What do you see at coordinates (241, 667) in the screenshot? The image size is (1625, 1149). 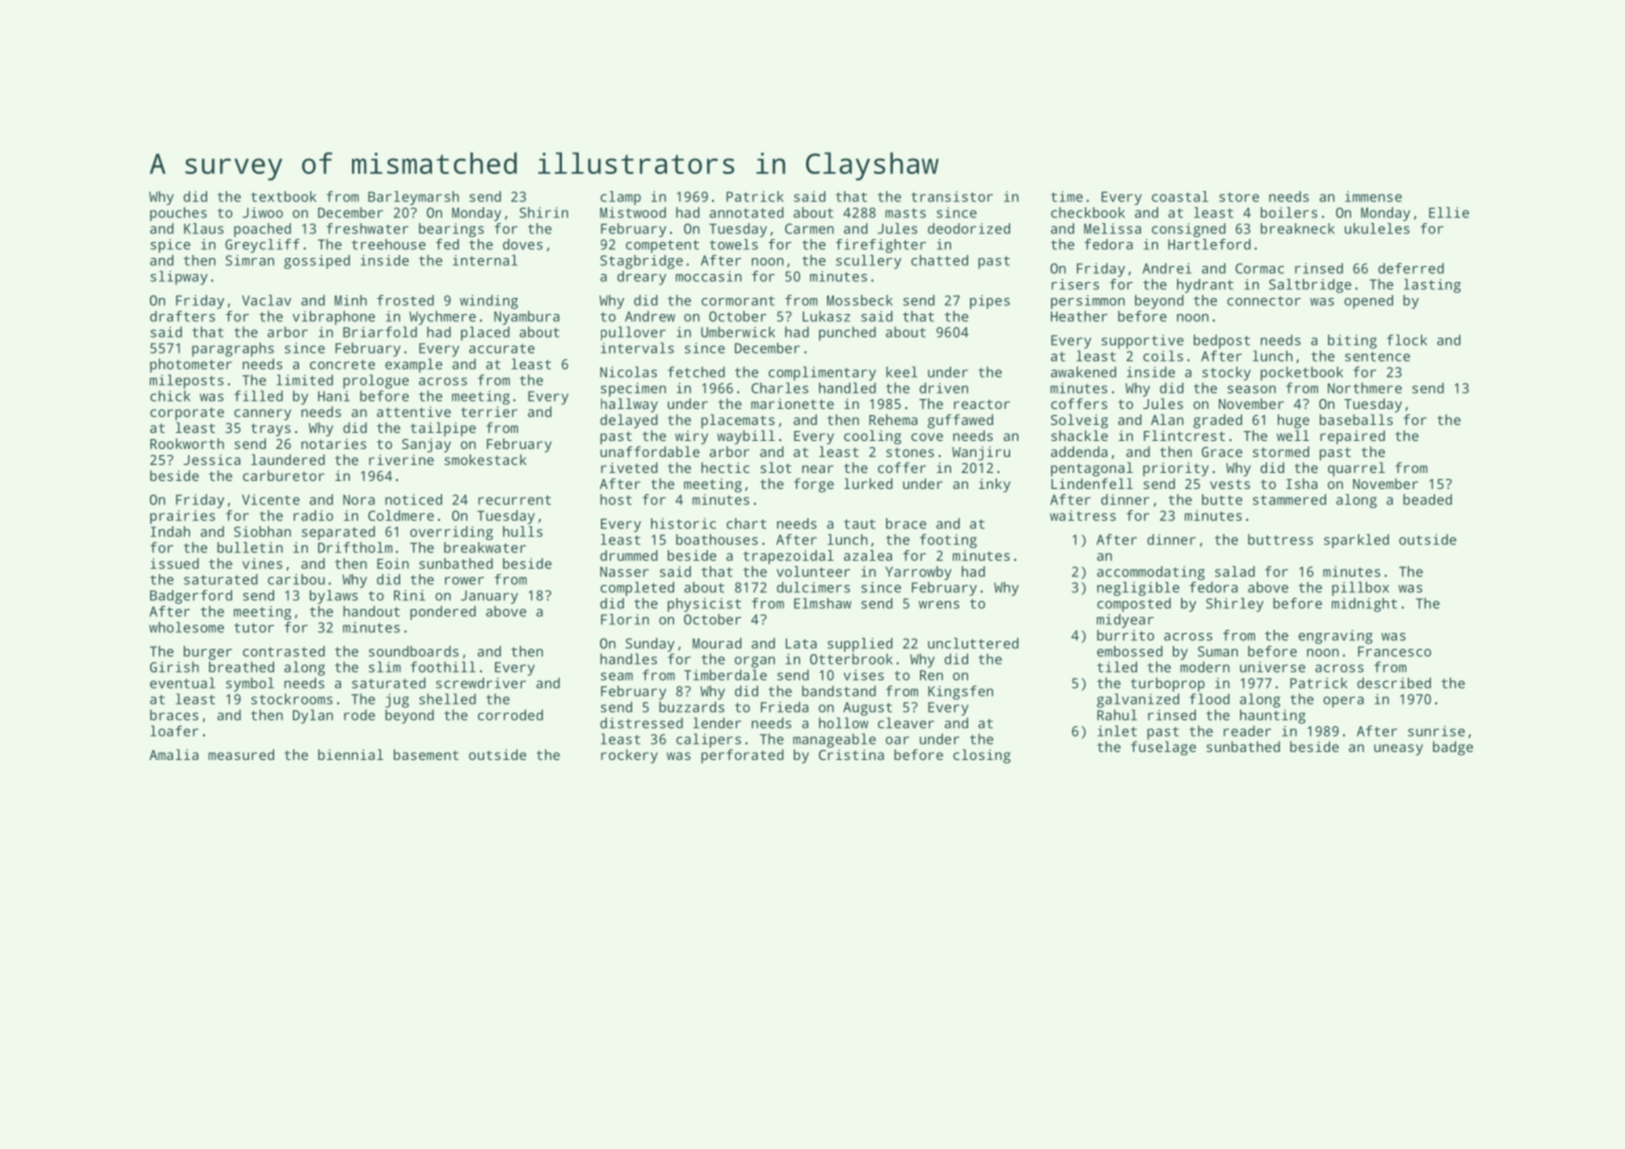 I see `breathed` at bounding box center [241, 667].
